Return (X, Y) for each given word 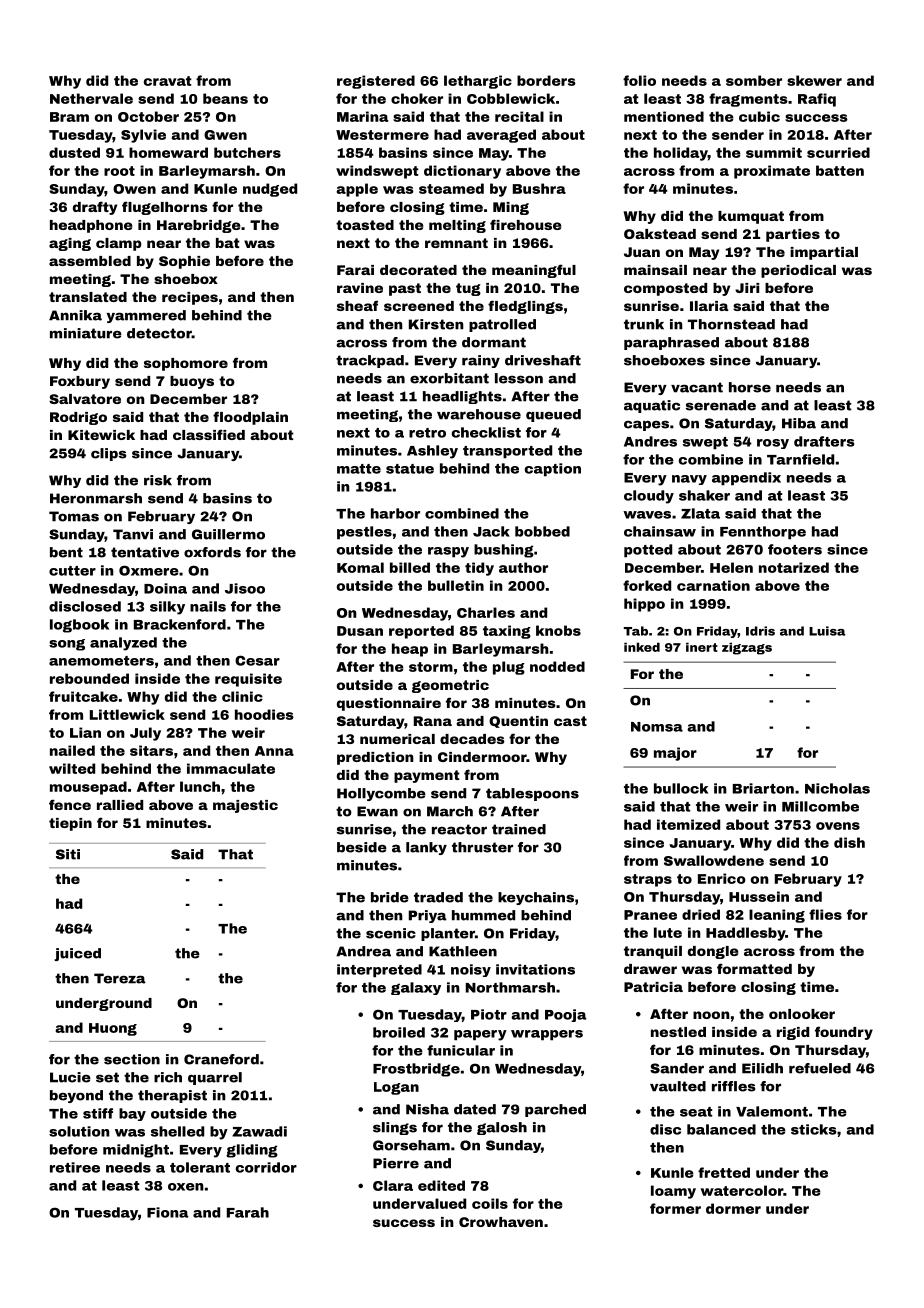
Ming (511, 208)
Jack (491, 531)
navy (689, 480)
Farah (248, 1212)
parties (793, 235)
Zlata (700, 513)
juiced (77, 954)
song (67, 645)
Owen (134, 189)
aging (70, 244)
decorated (418, 270)
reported (421, 632)
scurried (838, 152)
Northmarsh (510, 987)
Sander (677, 1068)
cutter (72, 571)
